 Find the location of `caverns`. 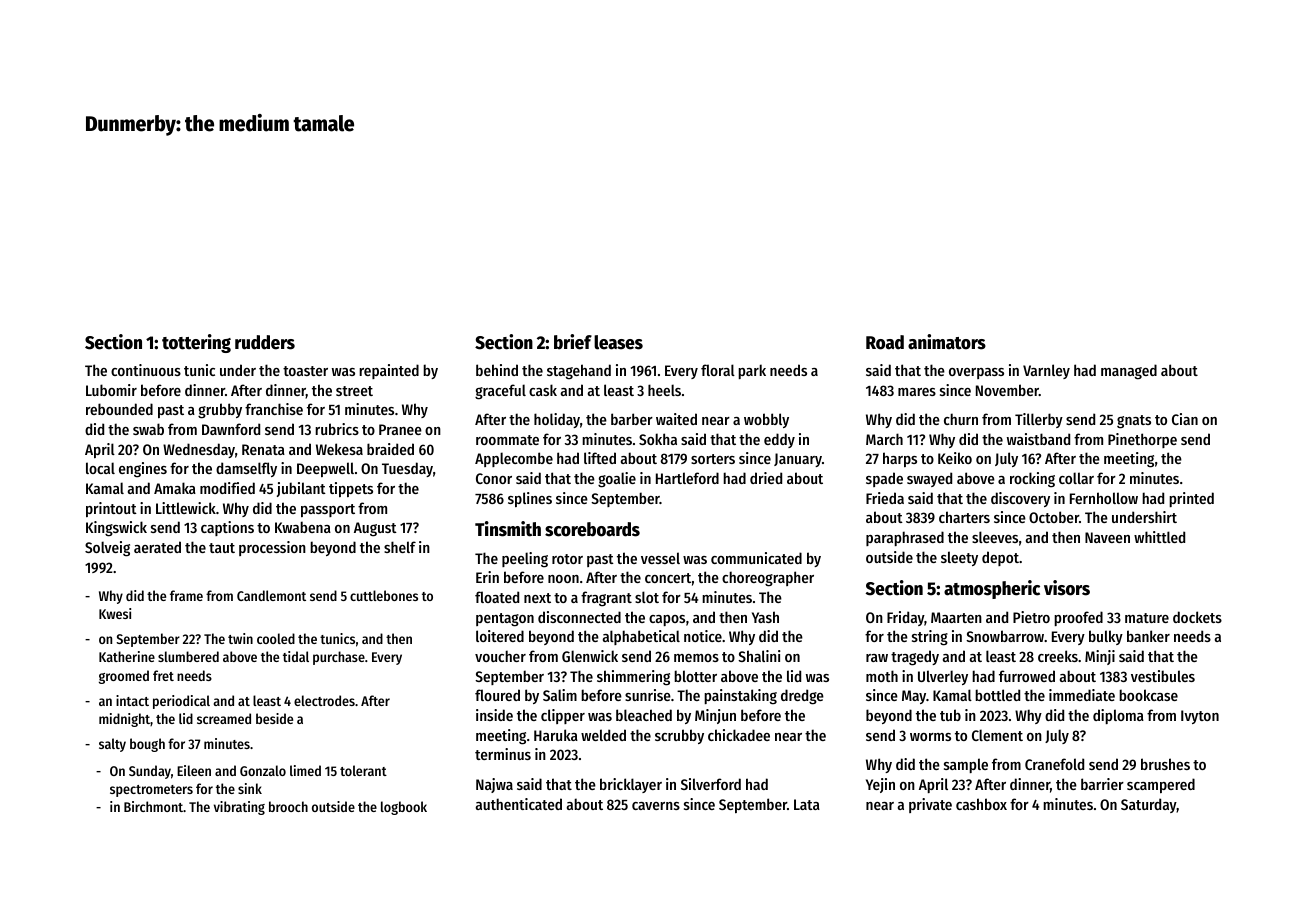

caverns is located at coordinates (656, 806).
